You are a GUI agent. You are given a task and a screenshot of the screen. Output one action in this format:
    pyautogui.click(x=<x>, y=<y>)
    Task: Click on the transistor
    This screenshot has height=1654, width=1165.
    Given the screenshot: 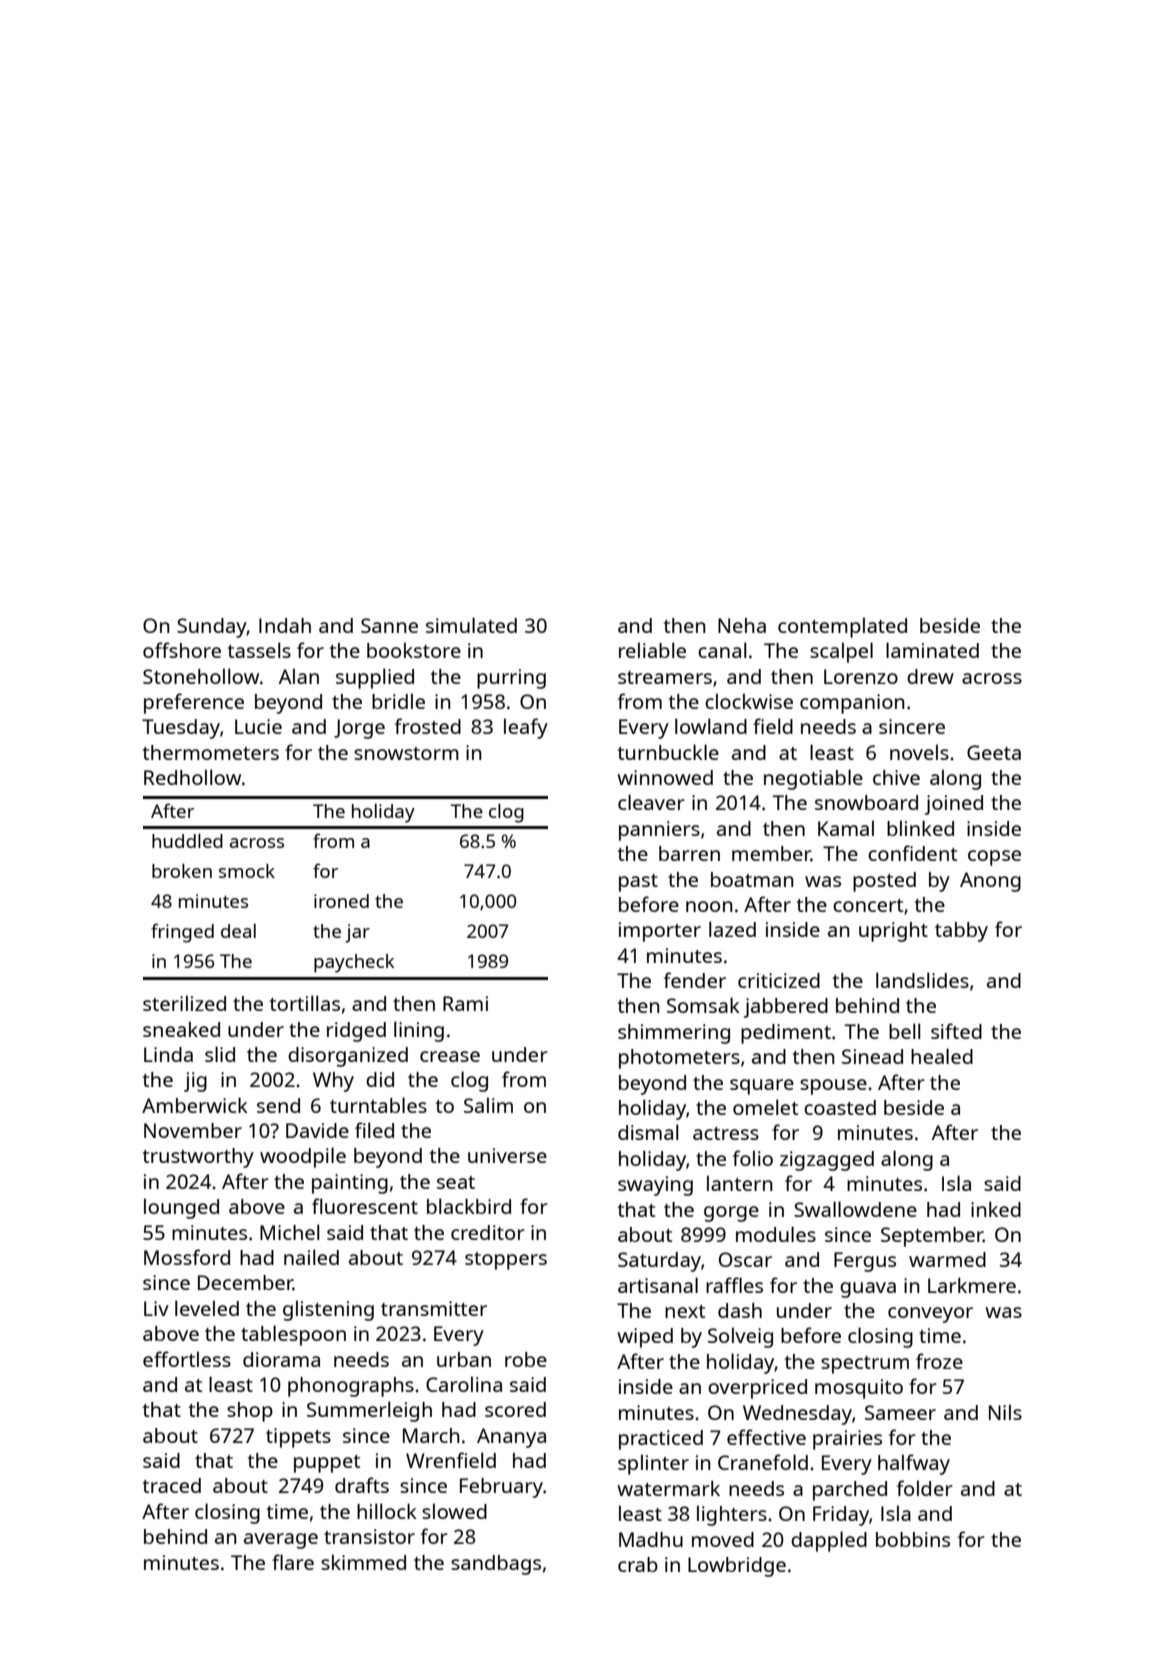 What is the action you would take?
    pyautogui.click(x=369, y=1536)
